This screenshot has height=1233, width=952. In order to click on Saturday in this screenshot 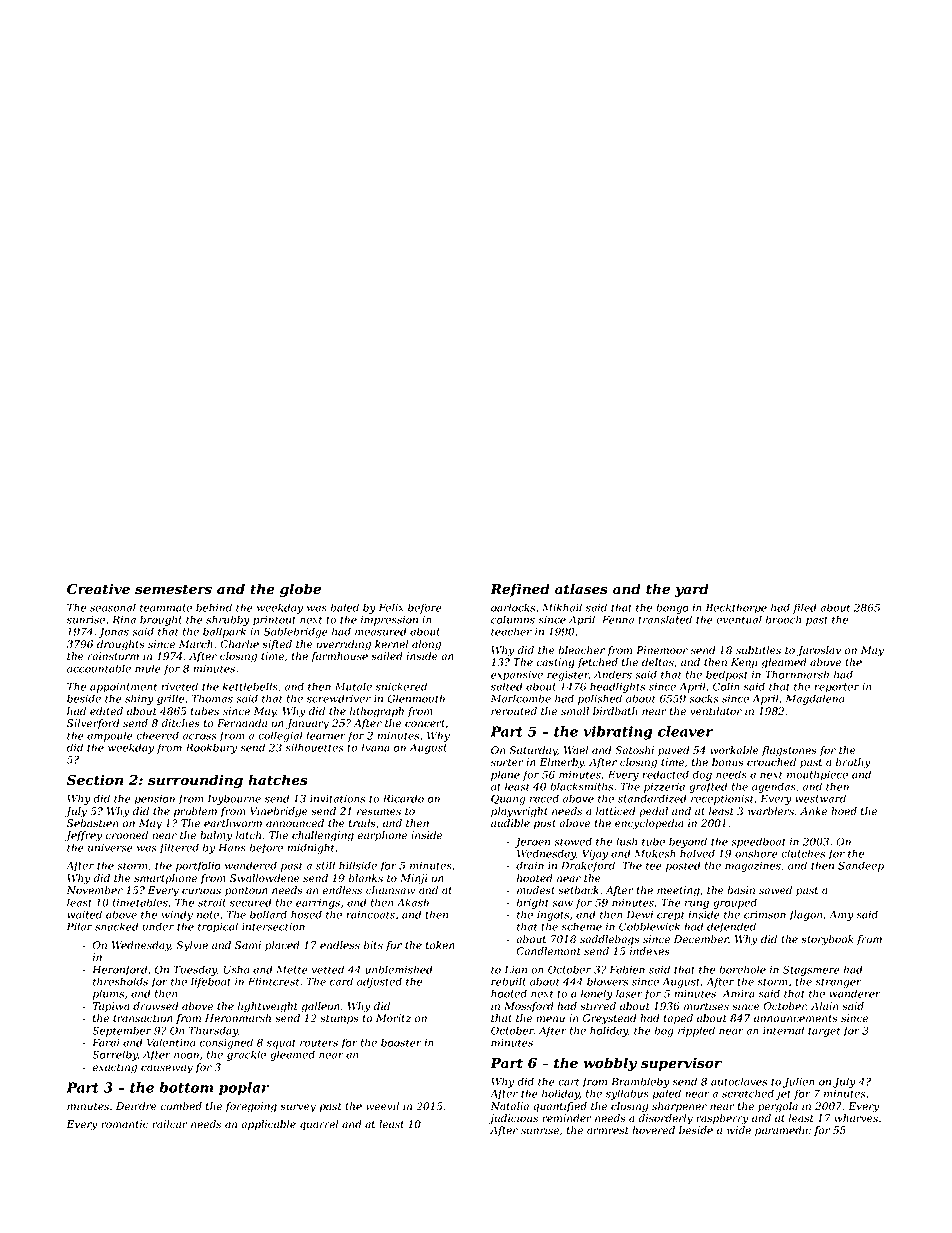, I will do `click(533, 751)`.
